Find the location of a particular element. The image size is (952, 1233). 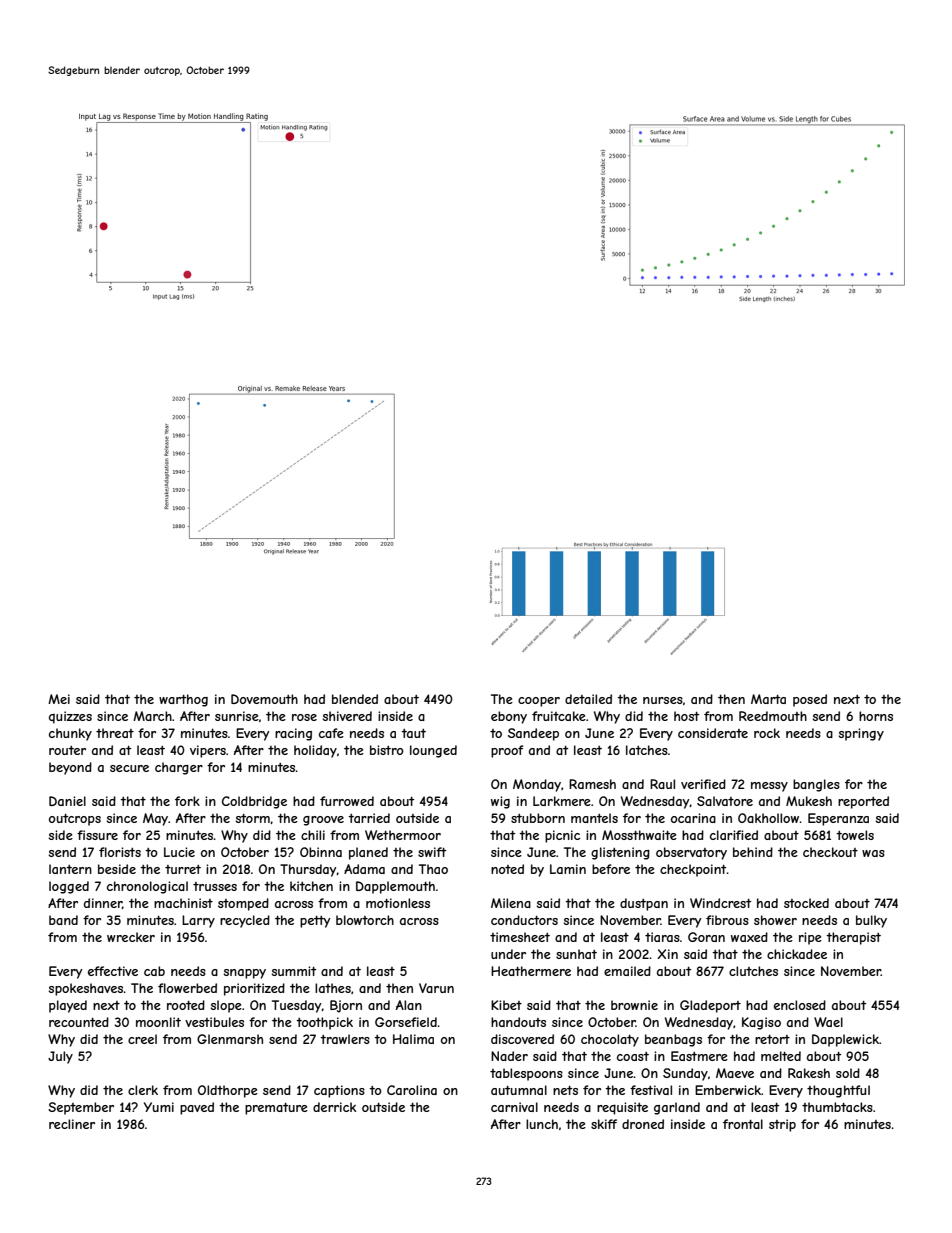

Dovemouth is located at coordinates (264, 699).
